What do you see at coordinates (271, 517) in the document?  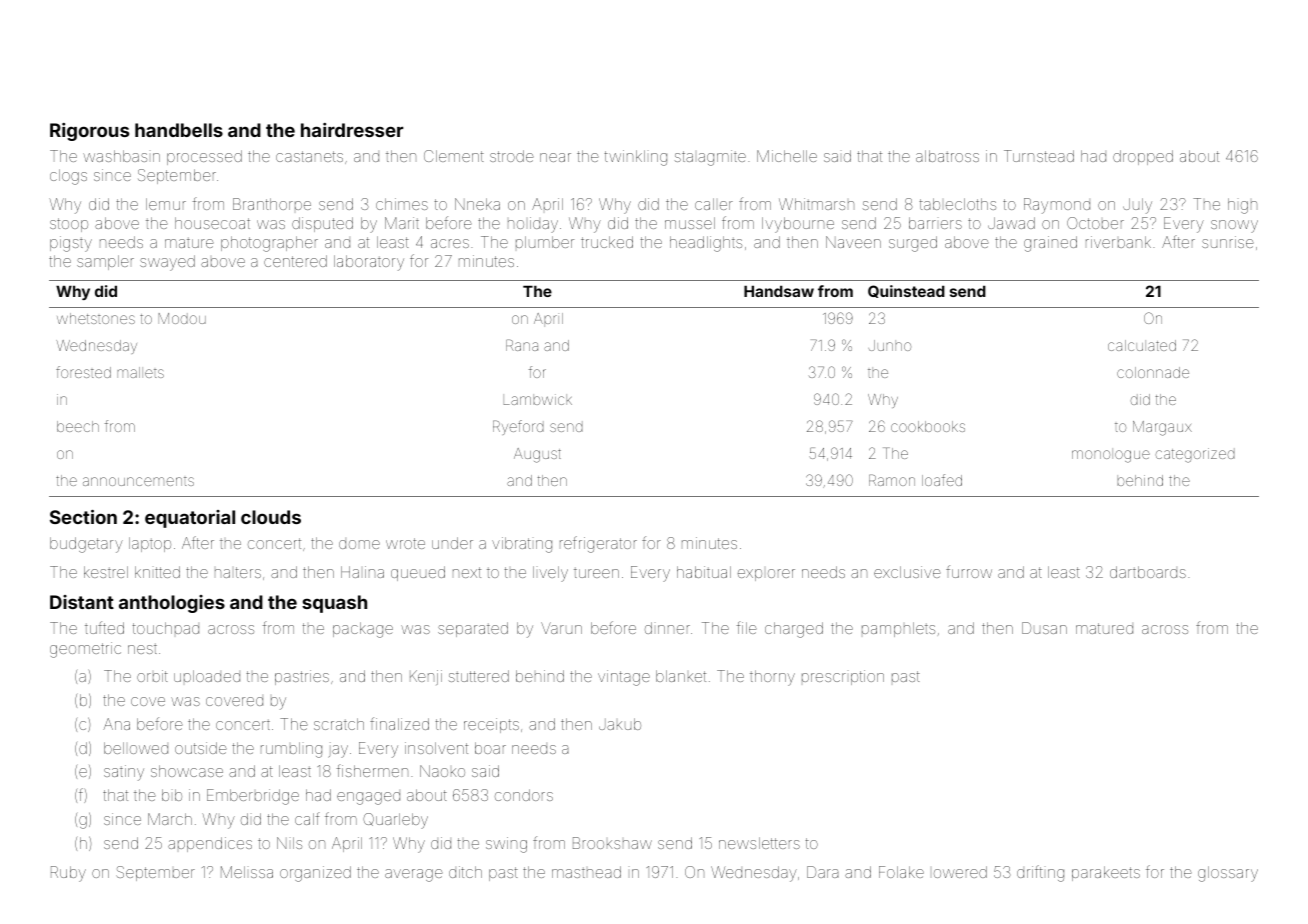 I see `clouds` at bounding box center [271, 517].
